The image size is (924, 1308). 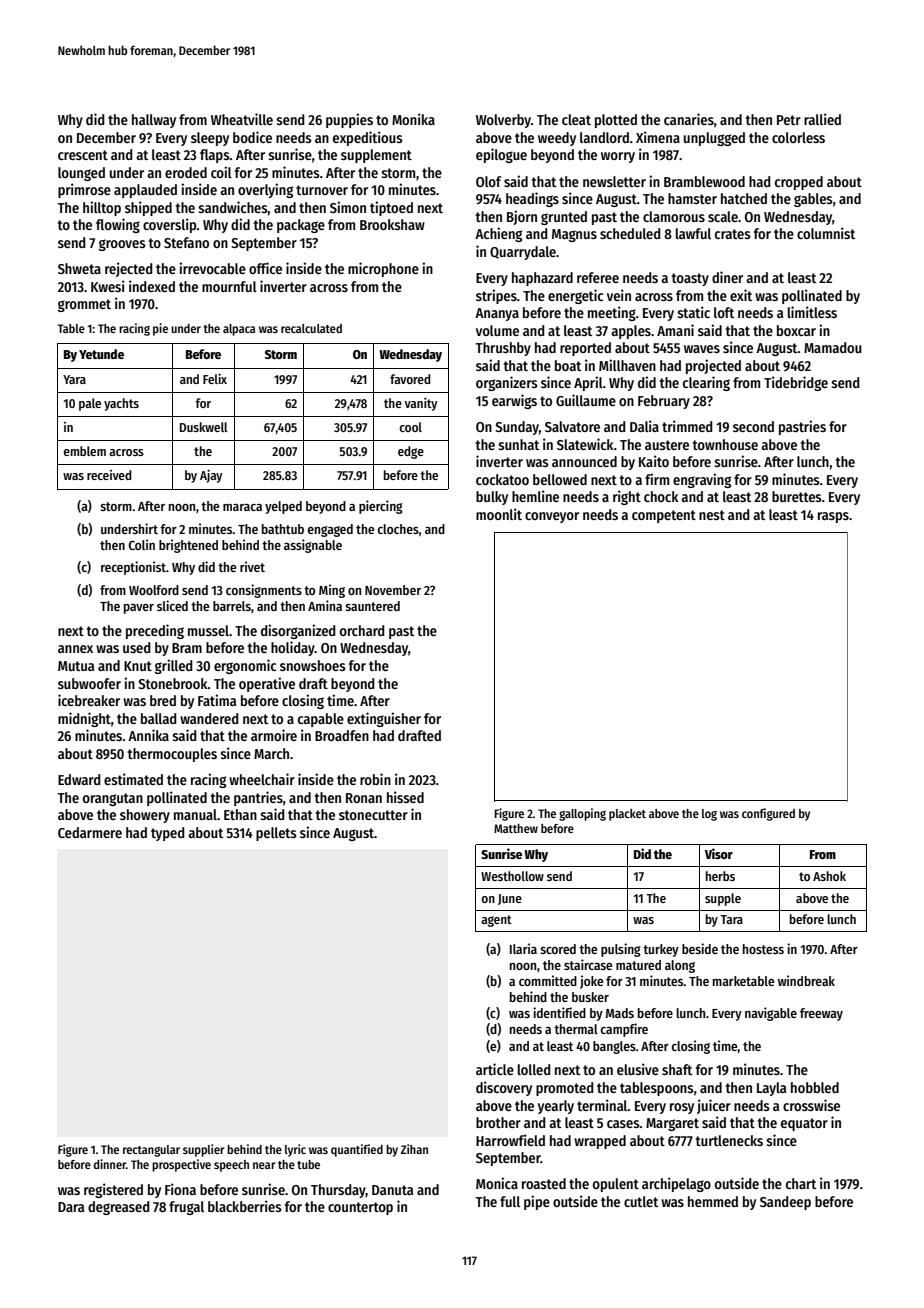 I want to click on hissed, so click(x=405, y=797).
